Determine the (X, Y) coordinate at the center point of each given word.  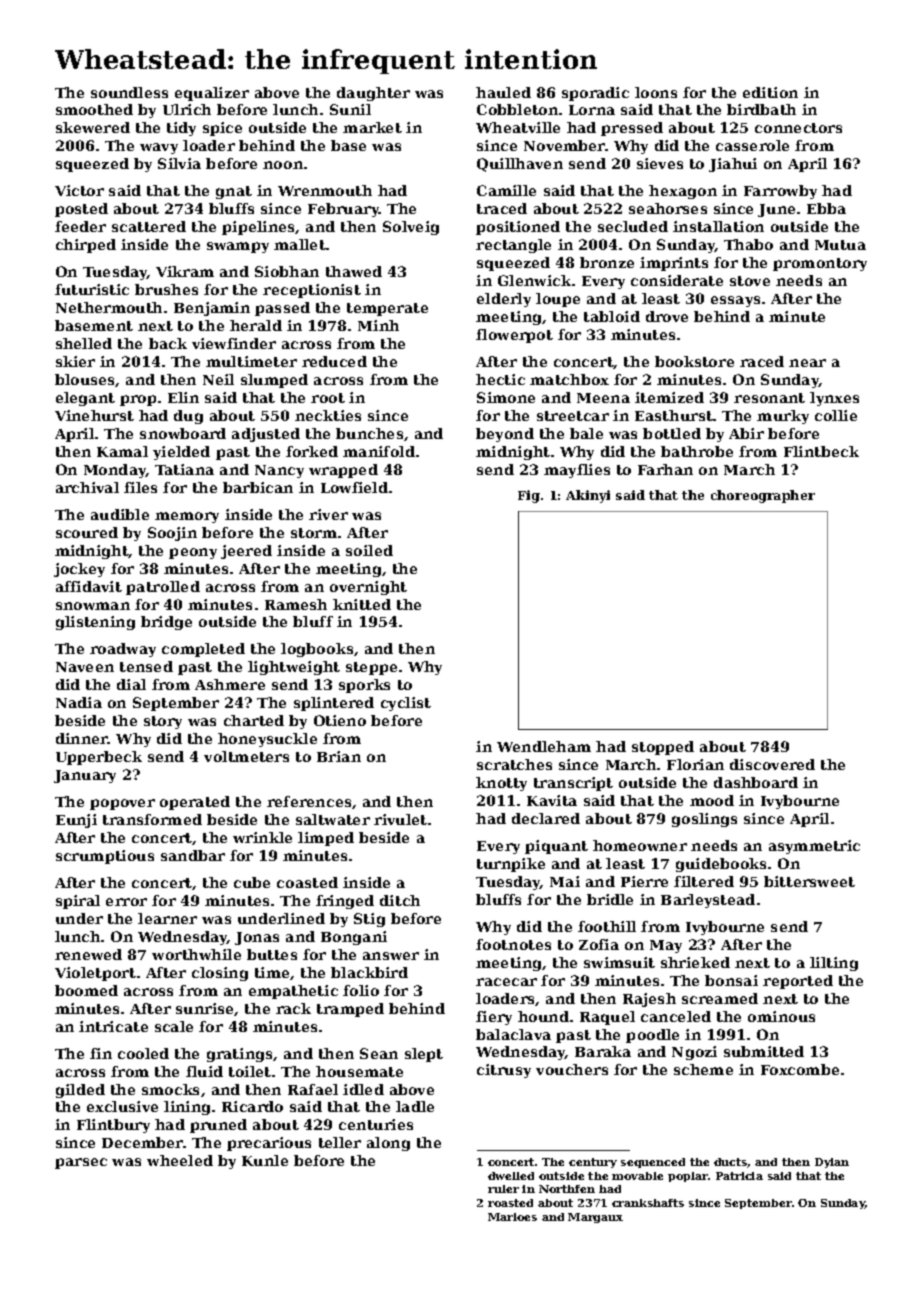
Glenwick (534, 280)
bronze (607, 262)
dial (131, 684)
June (776, 210)
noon (283, 165)
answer (391, 956)
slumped (274, 381)
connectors (798, 128)
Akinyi (588, 496)
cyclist (406, 704)
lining (187, 1108)
